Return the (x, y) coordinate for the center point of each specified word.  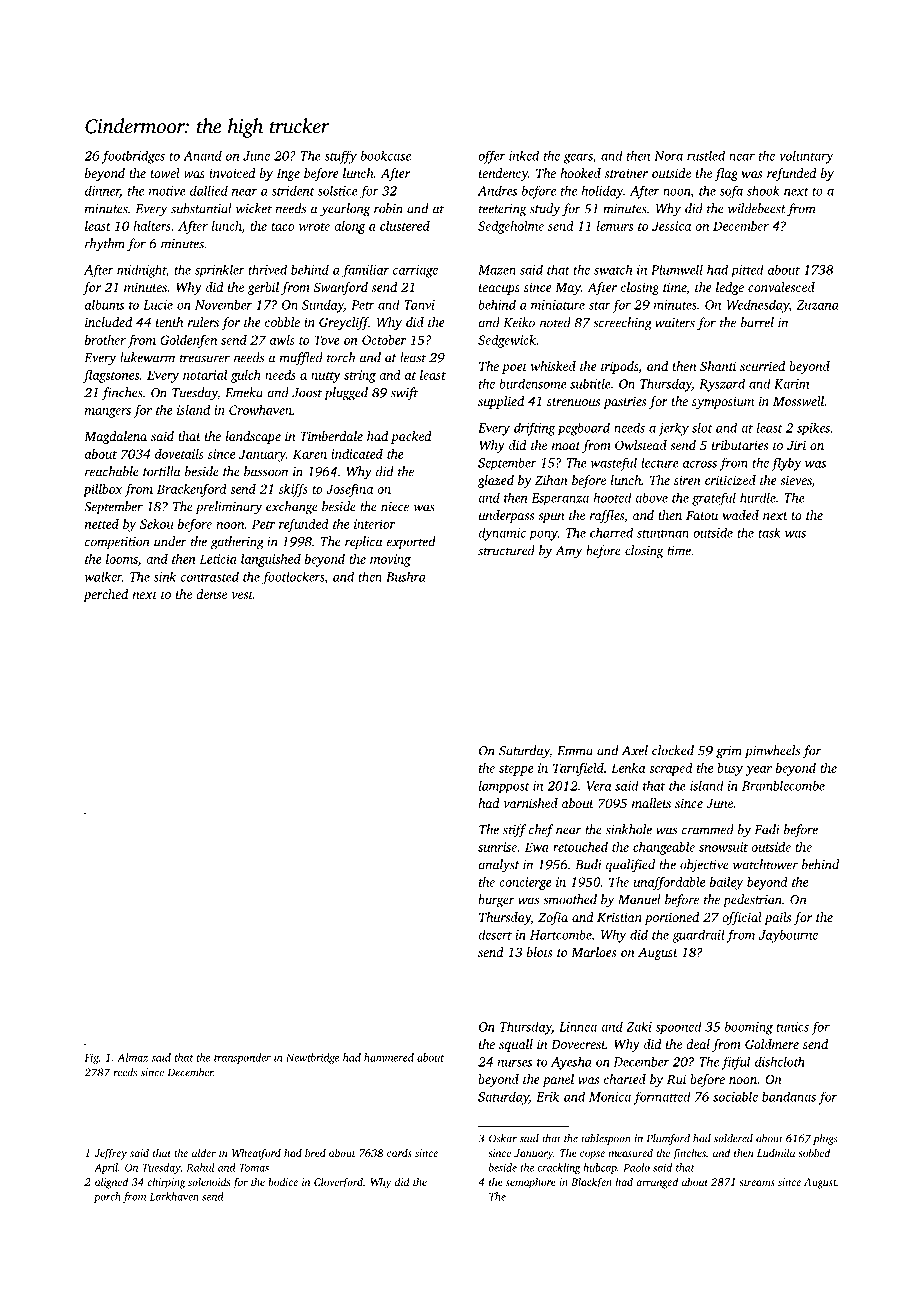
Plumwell (677, 269)
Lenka (628, 768)
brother (105, 340)
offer (491, 157)
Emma (575, 751)
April (106, 1168)
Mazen (497, 270)
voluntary (806, 157)
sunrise (497, 847)
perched (105, 595)
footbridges (133, 157)
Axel (635, 750)
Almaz (132, 1057)
